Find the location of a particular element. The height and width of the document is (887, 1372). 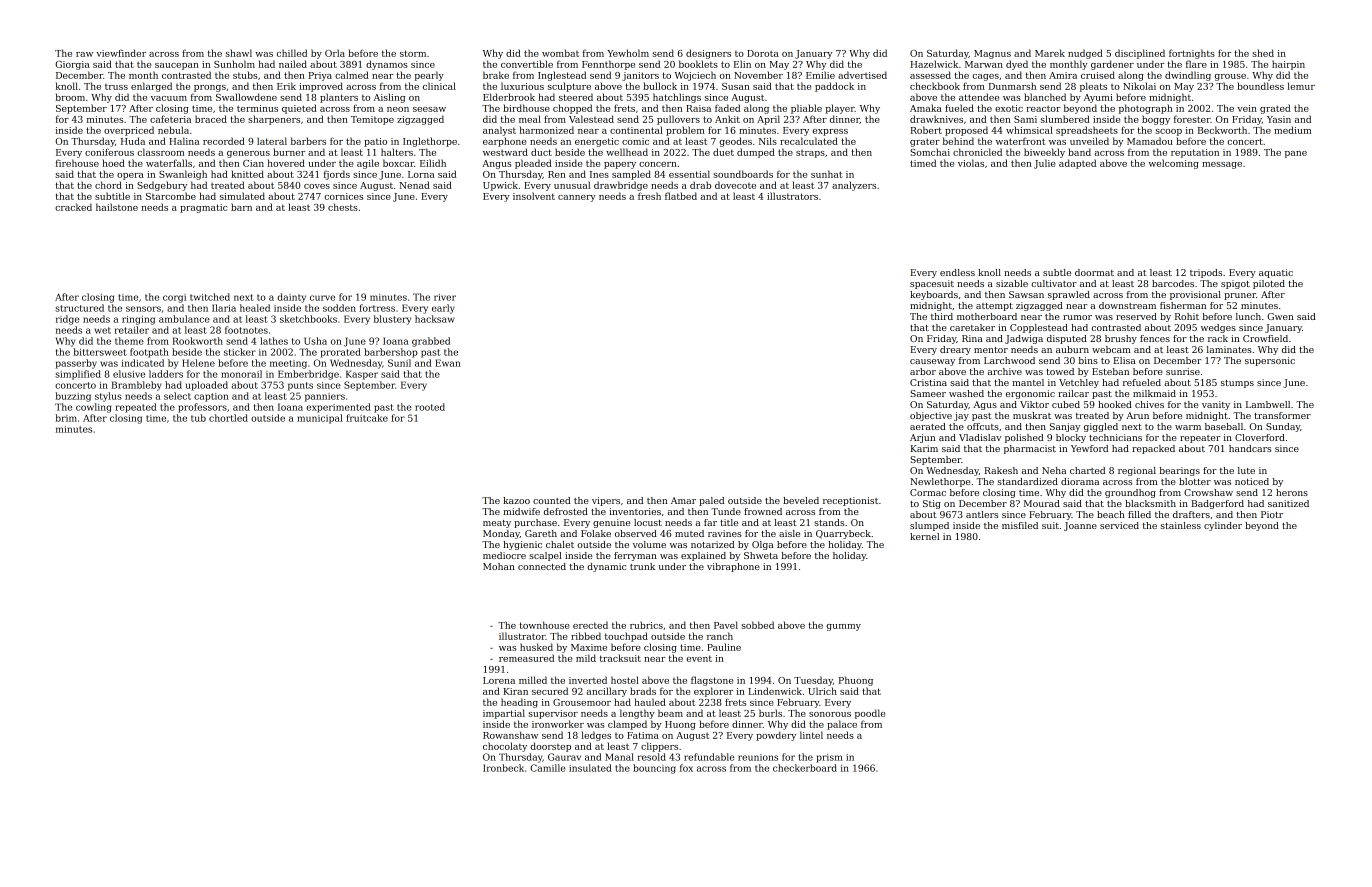

mantel is located at coordinates (1028, 382).
